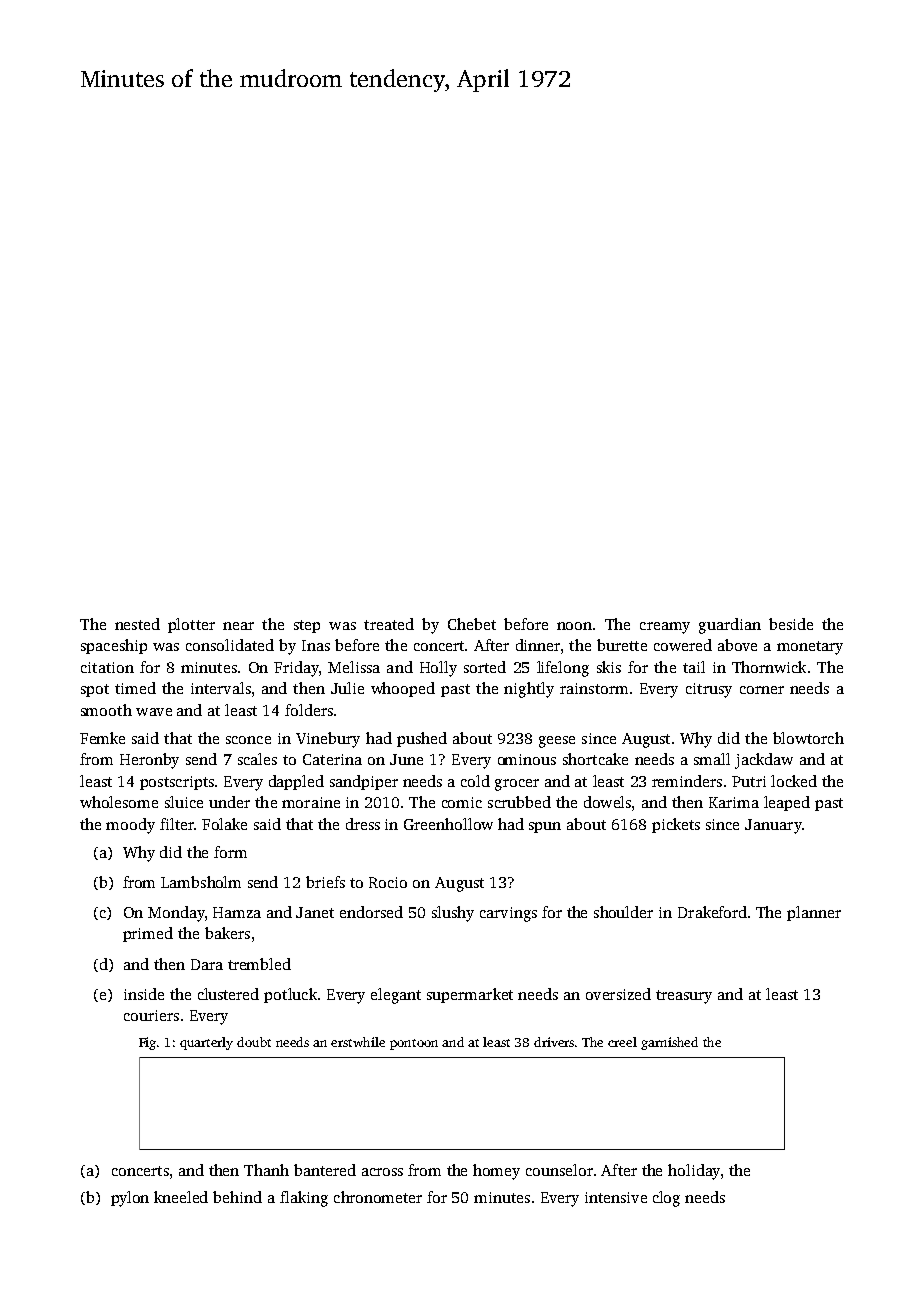 This page has height=1308, width=924. I want to click on spot, so click(95, 690).
